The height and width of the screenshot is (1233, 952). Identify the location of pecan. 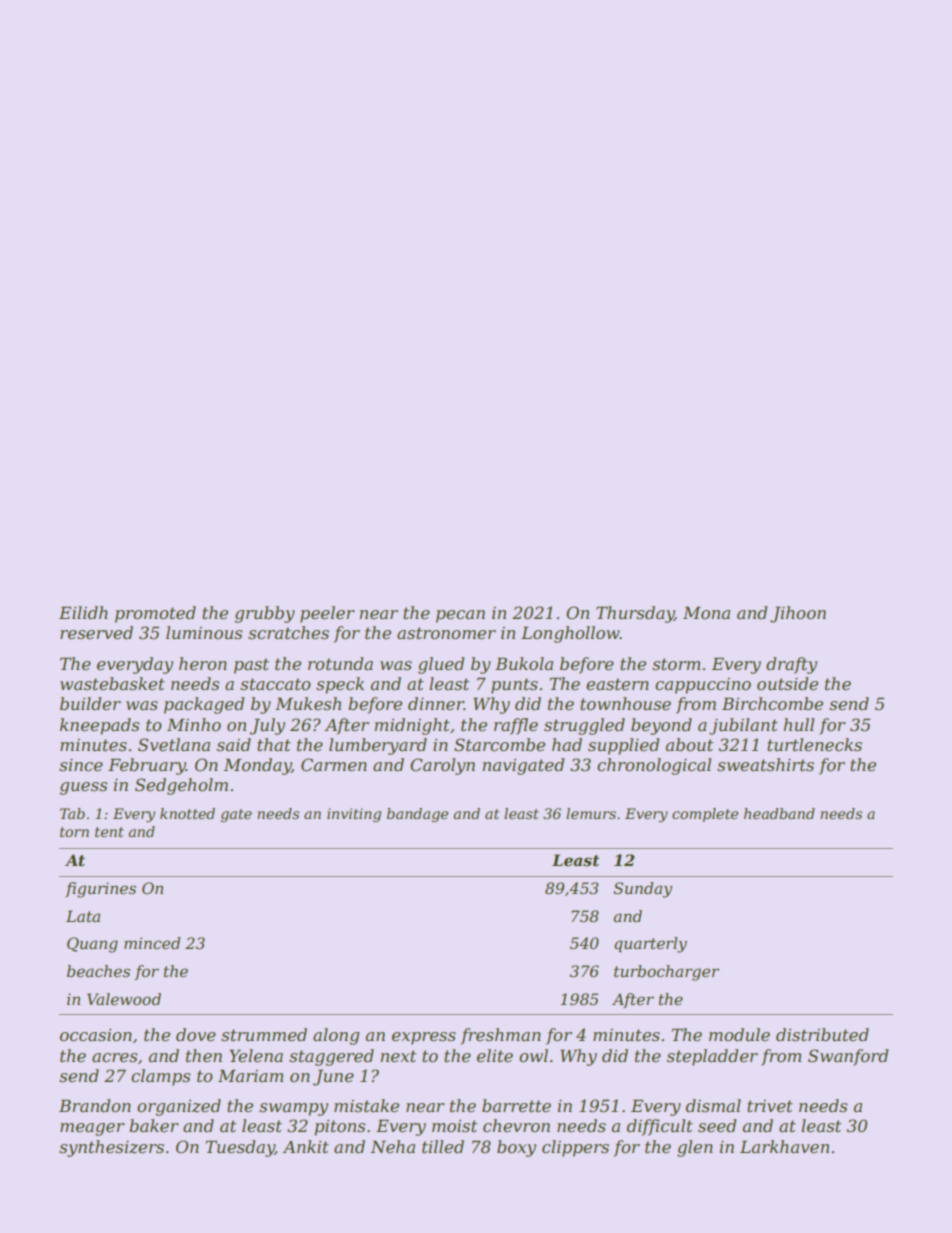
(460, 616).
